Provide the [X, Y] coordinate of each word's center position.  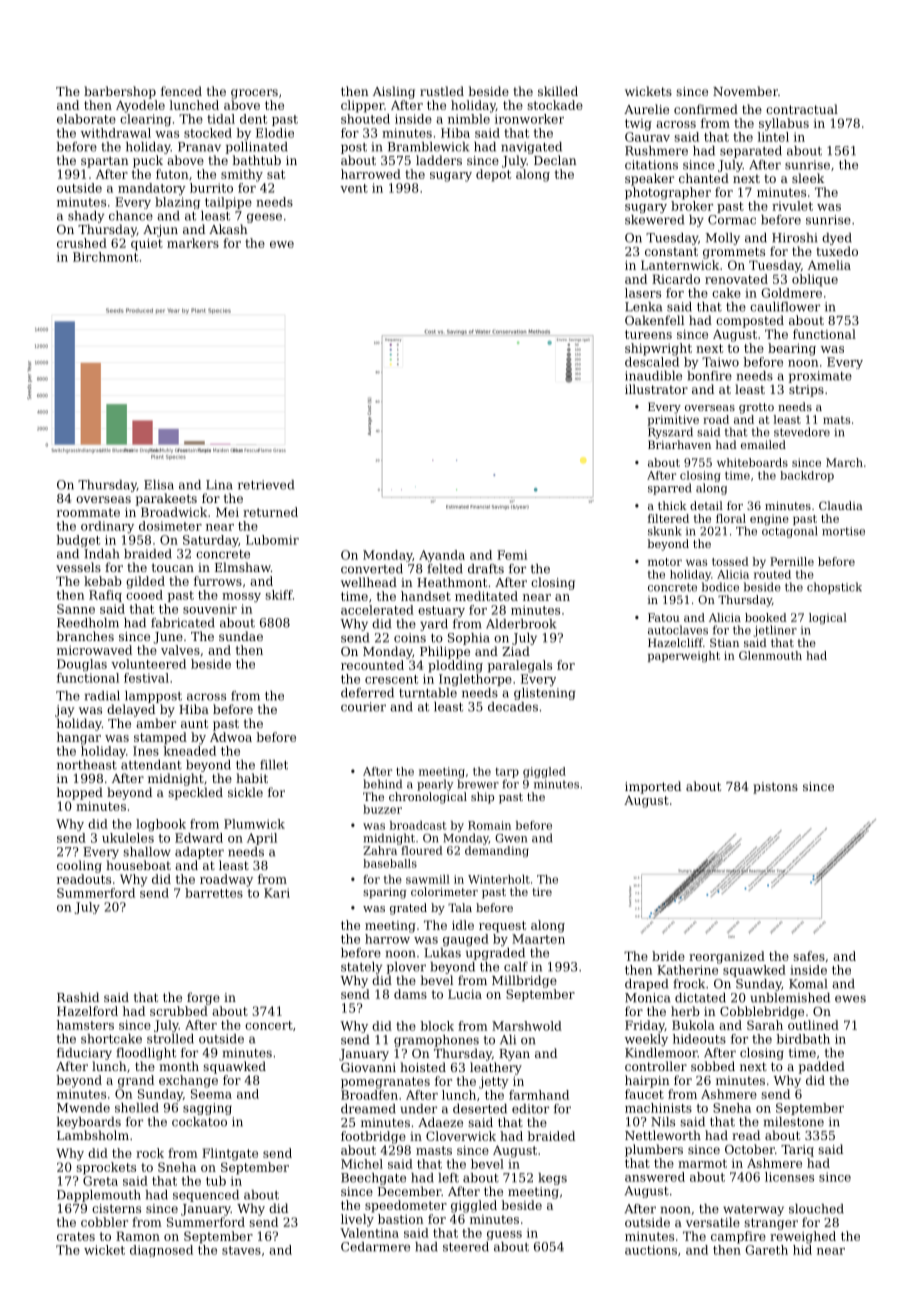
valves [180, 650]
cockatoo [199, 1122]
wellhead [369, 582]
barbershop [120, 92]
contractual [802, 109]
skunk [665, 531]
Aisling [394, 92]
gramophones [436, 1041]
